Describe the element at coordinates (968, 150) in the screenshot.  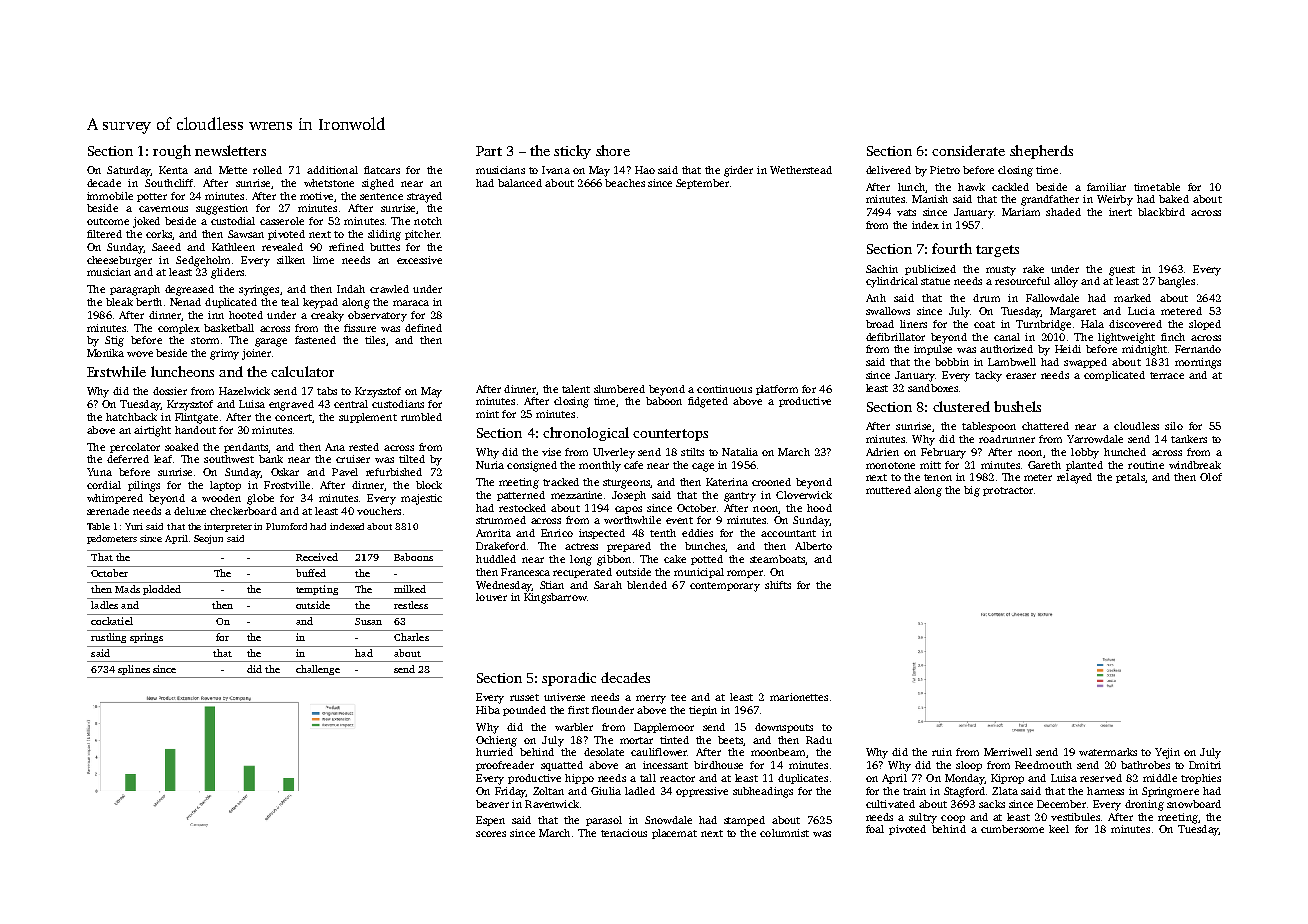
I see `considerate` at that location.
